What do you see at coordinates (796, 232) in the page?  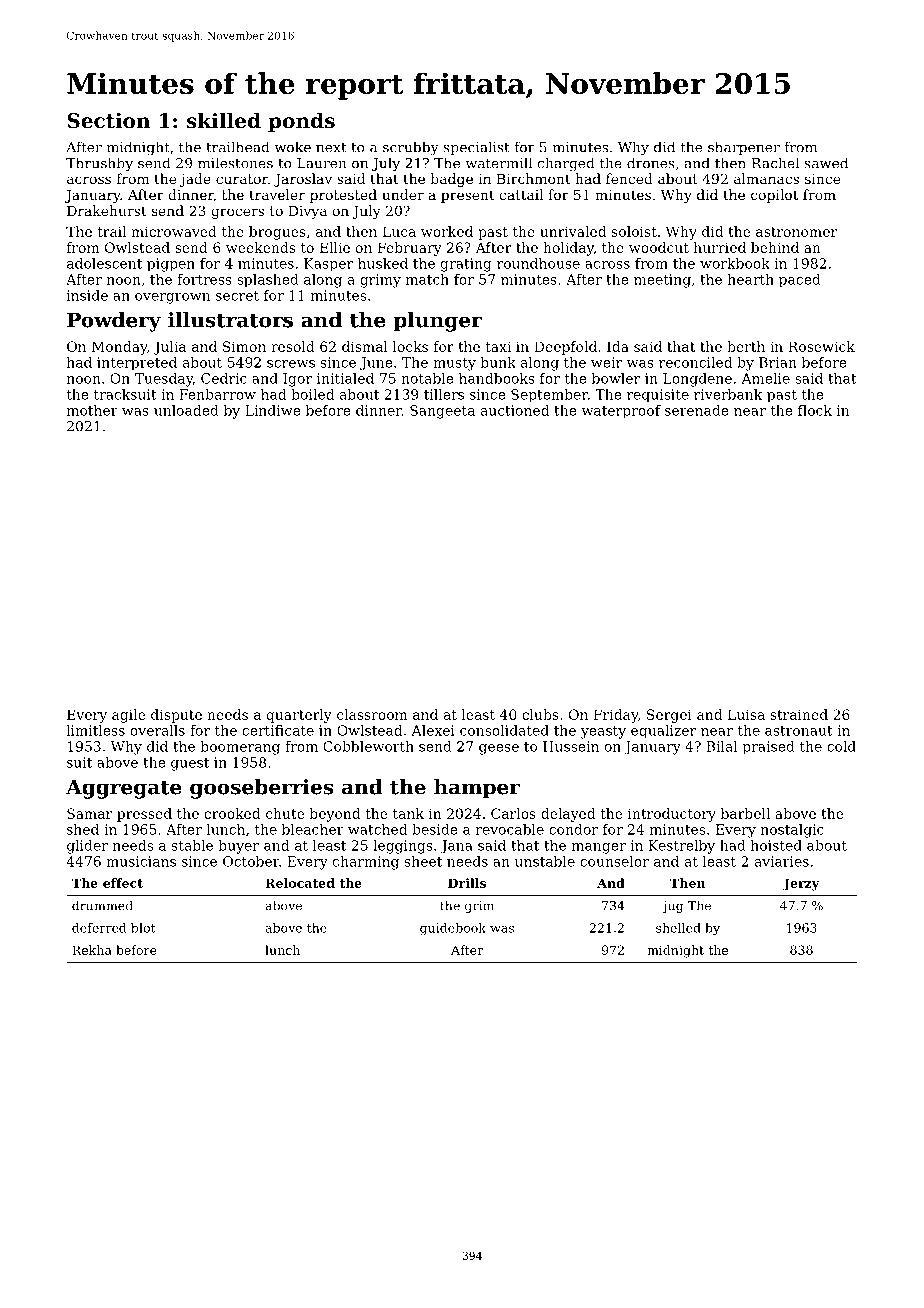 I see `astronomer` at bounding box center [796, 232].
